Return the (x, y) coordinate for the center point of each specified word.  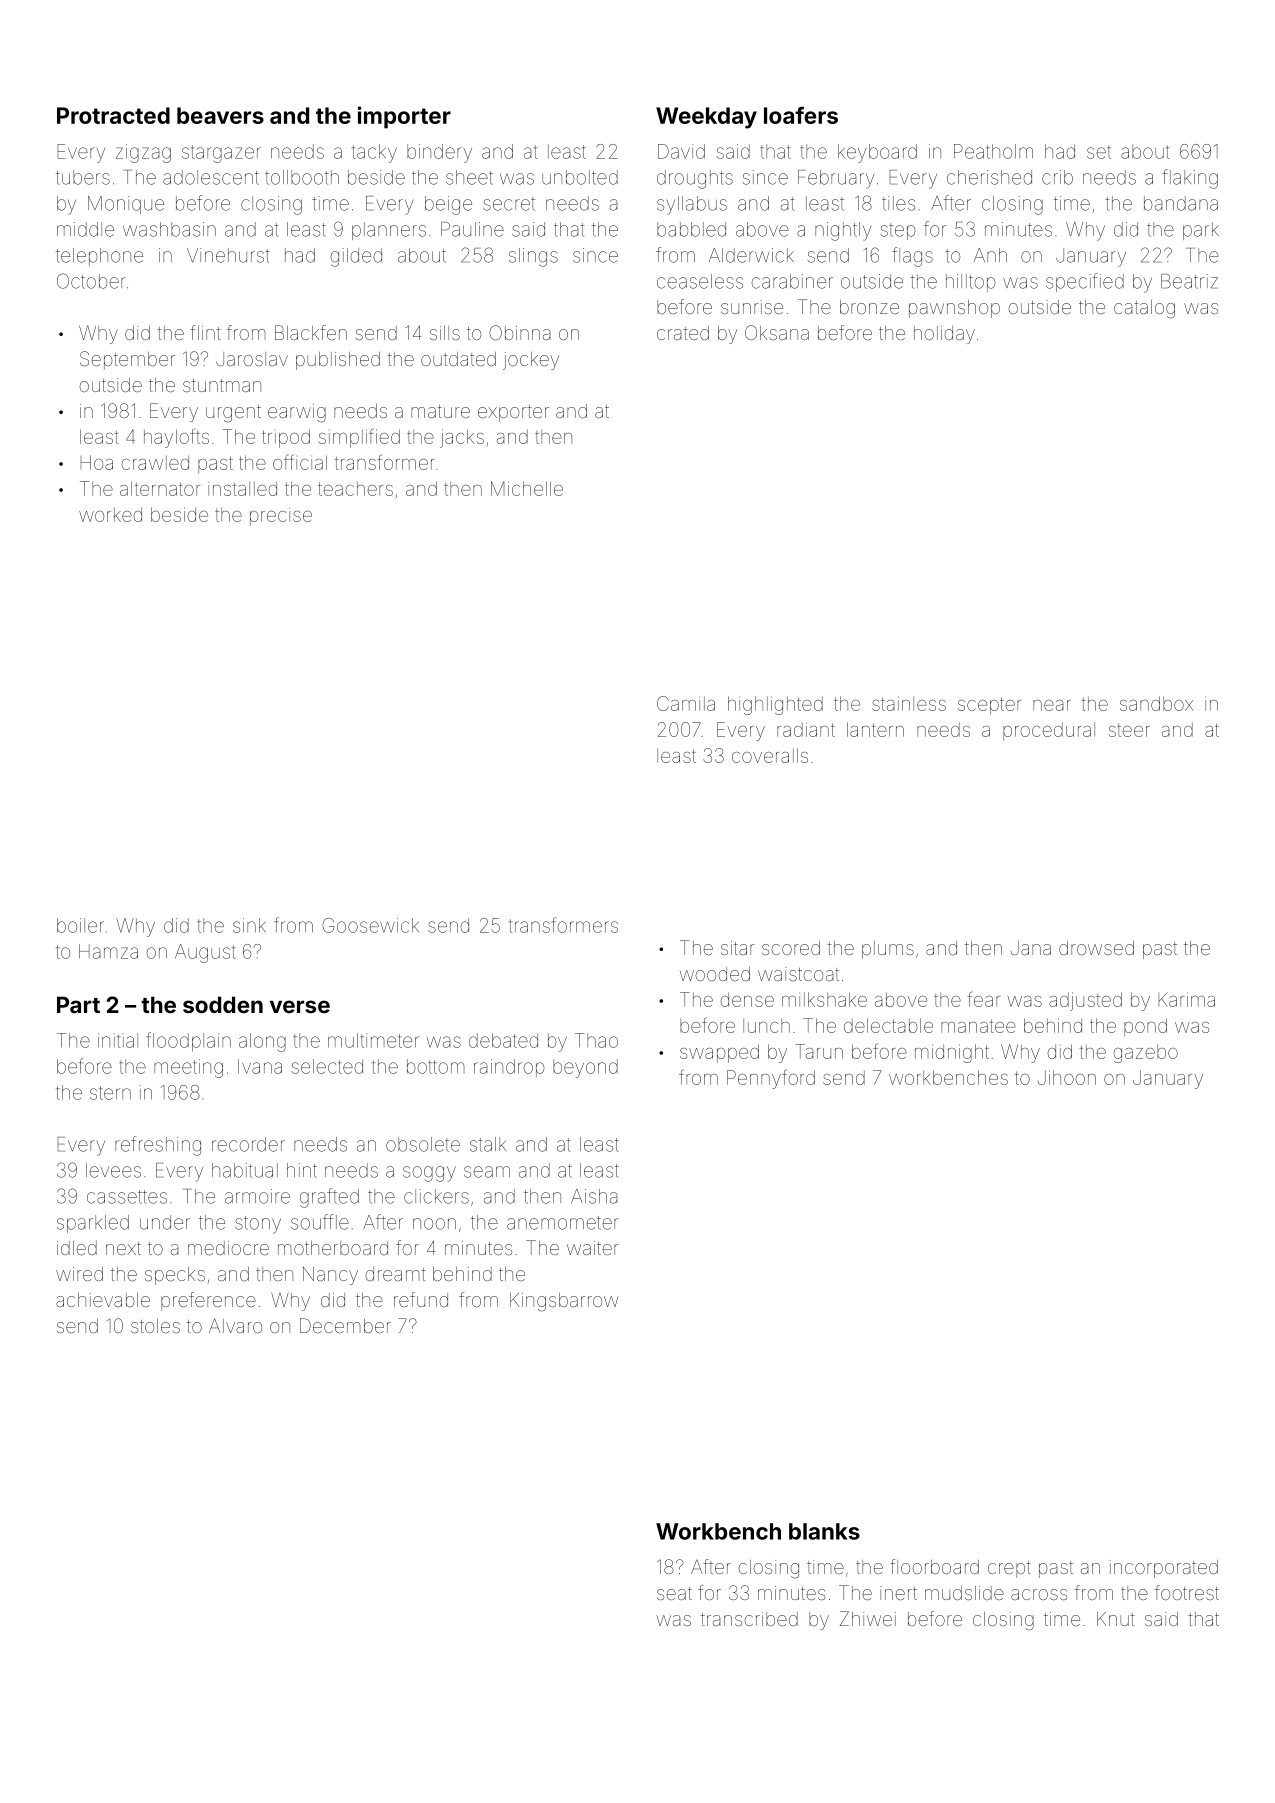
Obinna (520, 332)
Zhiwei (868, 1618)
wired (79, 1274)
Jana (1031, 948)
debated (503, 1040)
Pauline (472, 229)
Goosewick (370, 925)
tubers (83, 177)
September (127, 360)
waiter (593, 1248)
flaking (1190, 179)
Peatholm (993, 151)
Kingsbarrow (564, 1302)
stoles (155, 1326)
